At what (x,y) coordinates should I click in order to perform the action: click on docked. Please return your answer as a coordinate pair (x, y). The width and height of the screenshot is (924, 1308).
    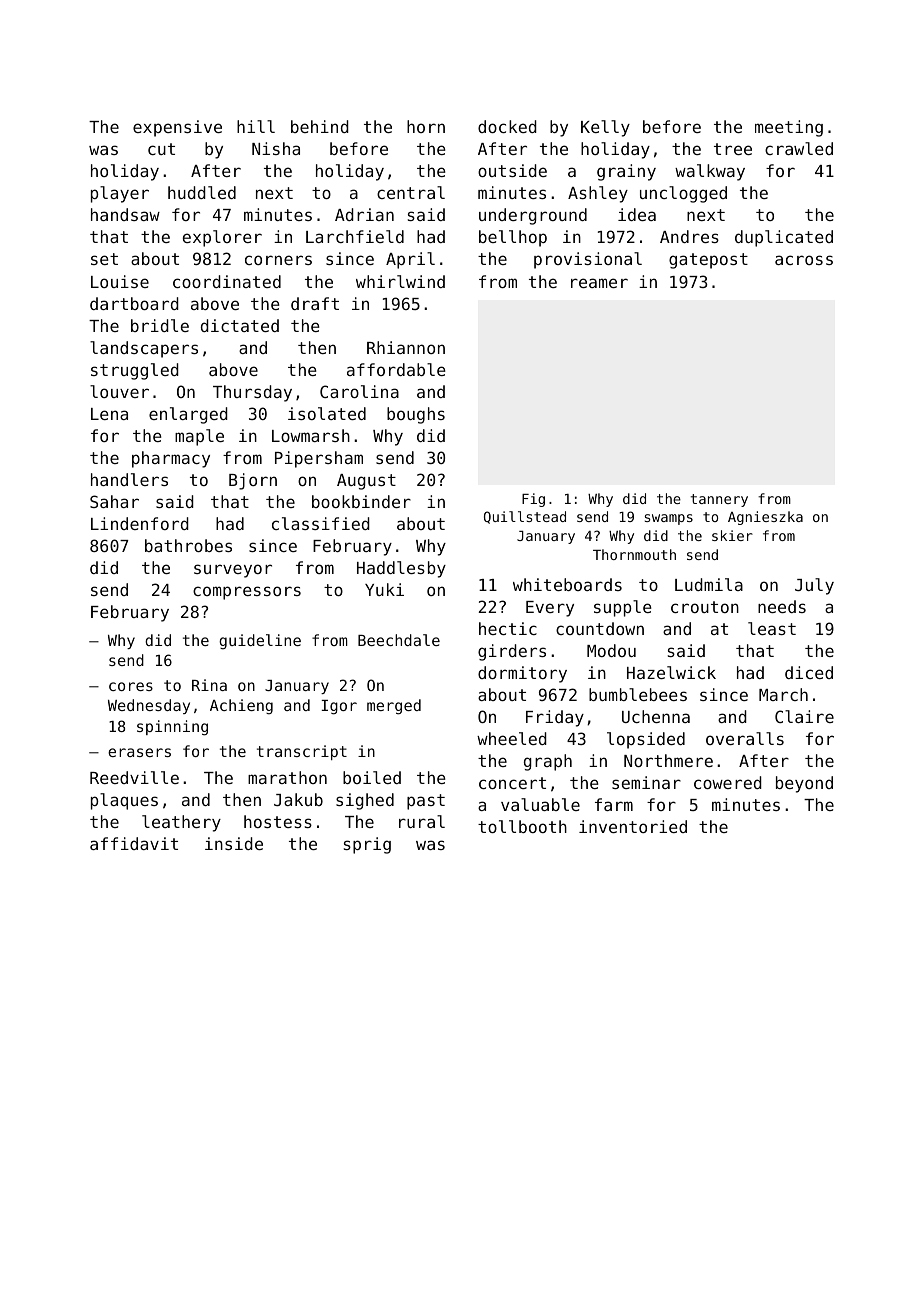
    Looking at the image, I should click on (507, 126).
